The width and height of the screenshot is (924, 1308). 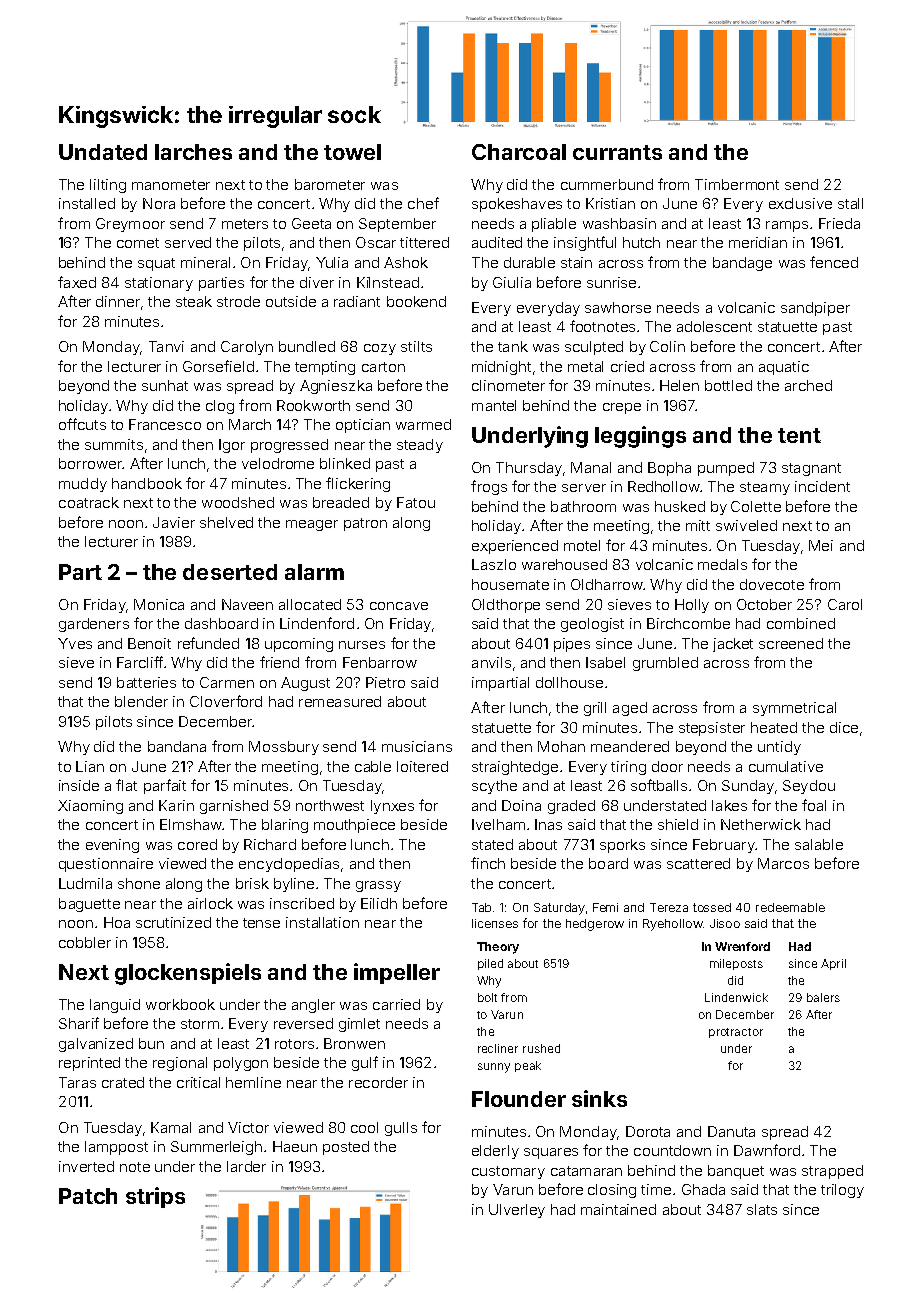 What do you see at coordinates (517, 1211) in the screenshot?
I see `Ulverley` at bounding box center [517, 1211].
